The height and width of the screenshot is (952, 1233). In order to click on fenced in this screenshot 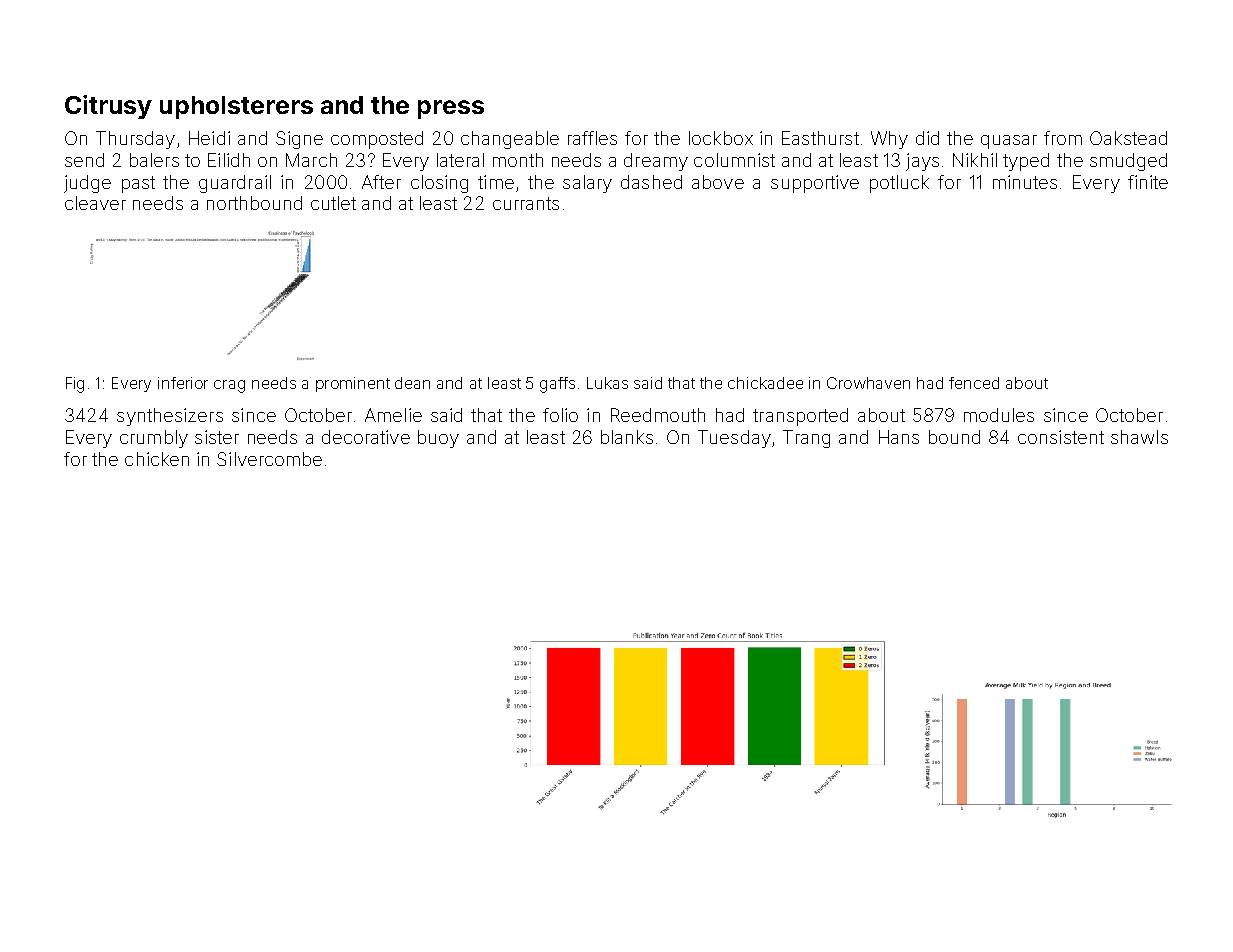, I will do `click(974, 383)`.
